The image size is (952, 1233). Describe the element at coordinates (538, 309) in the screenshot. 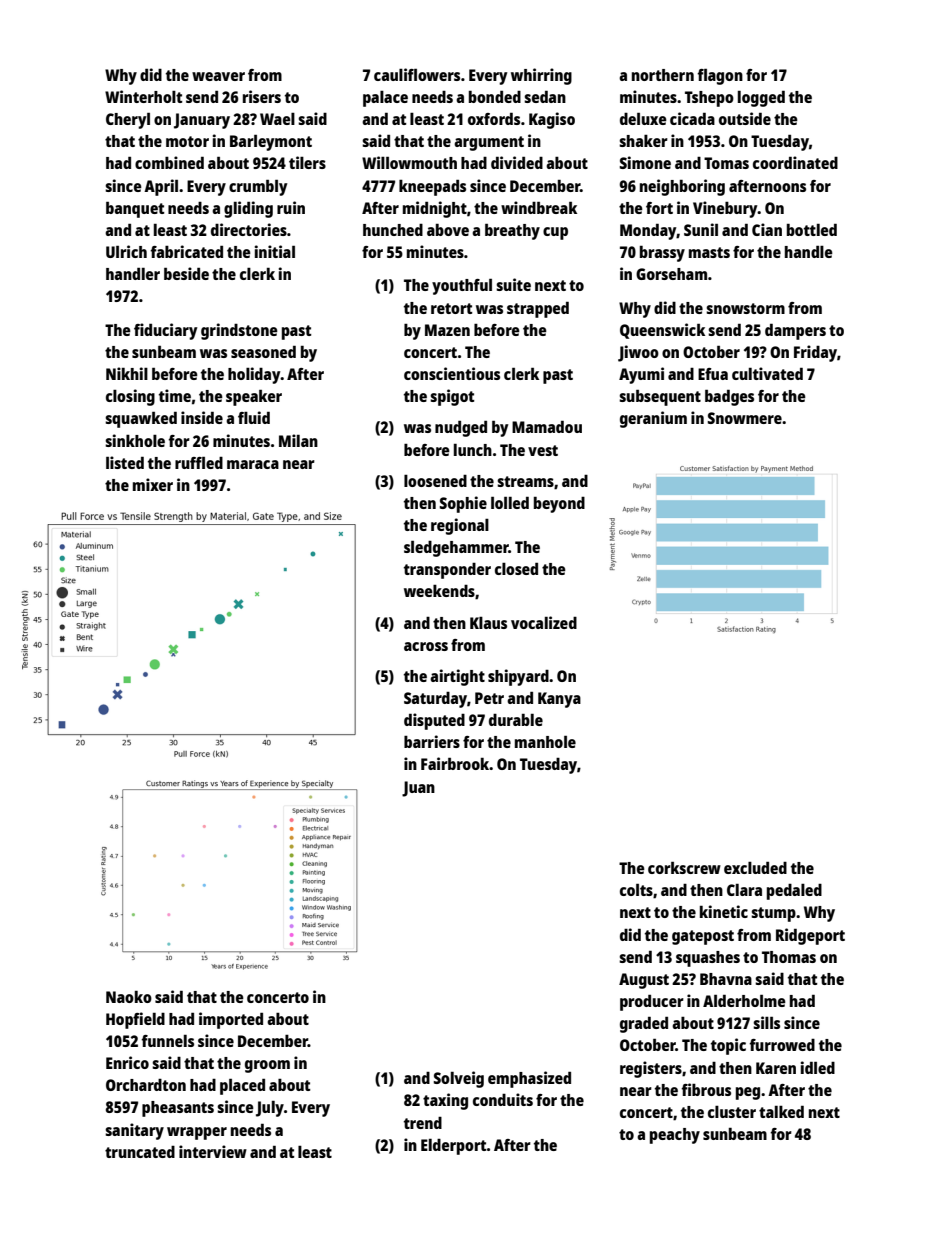

I see `strapped` at that location.
